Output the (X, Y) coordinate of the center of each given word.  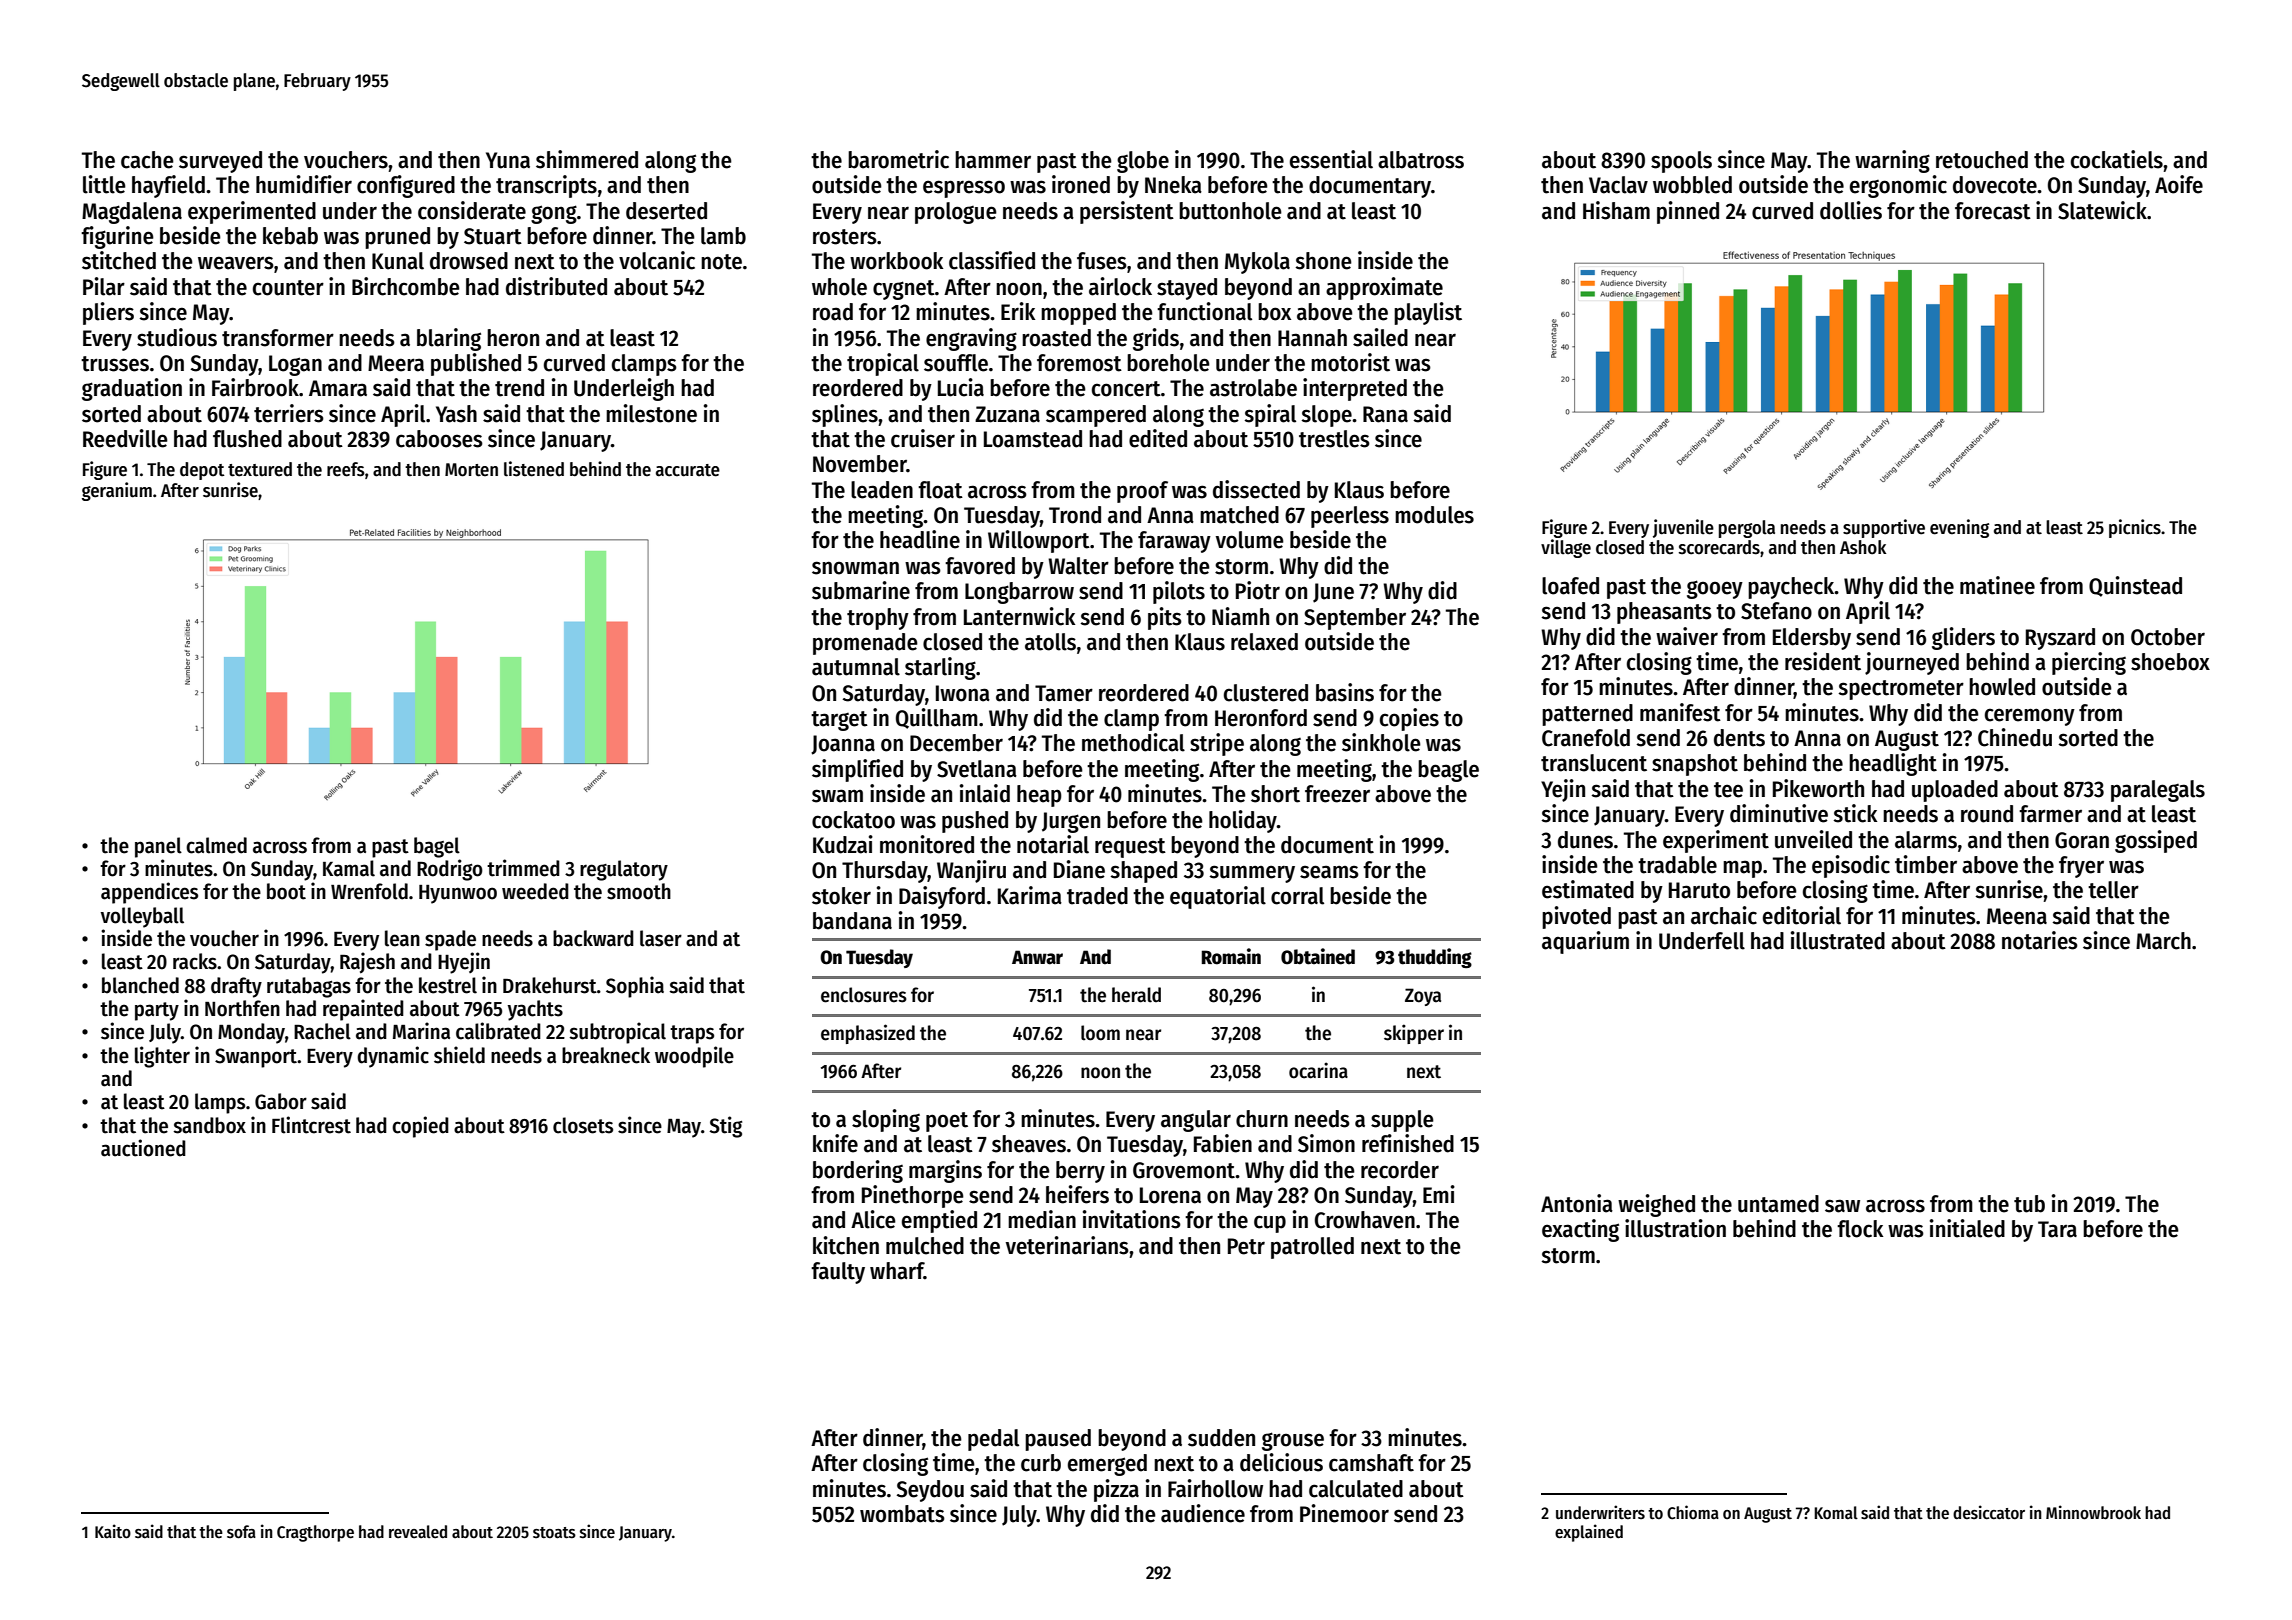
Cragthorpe (315, 1533)
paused (1058, 1440)
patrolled (1312, 1248)
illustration (1675, 1228)
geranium (117, 491)
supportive (1884, 528)
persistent (1127, 212)
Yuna (508, 160)
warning (1892, 161)
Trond (1075, 515)
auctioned (143, 1148)
